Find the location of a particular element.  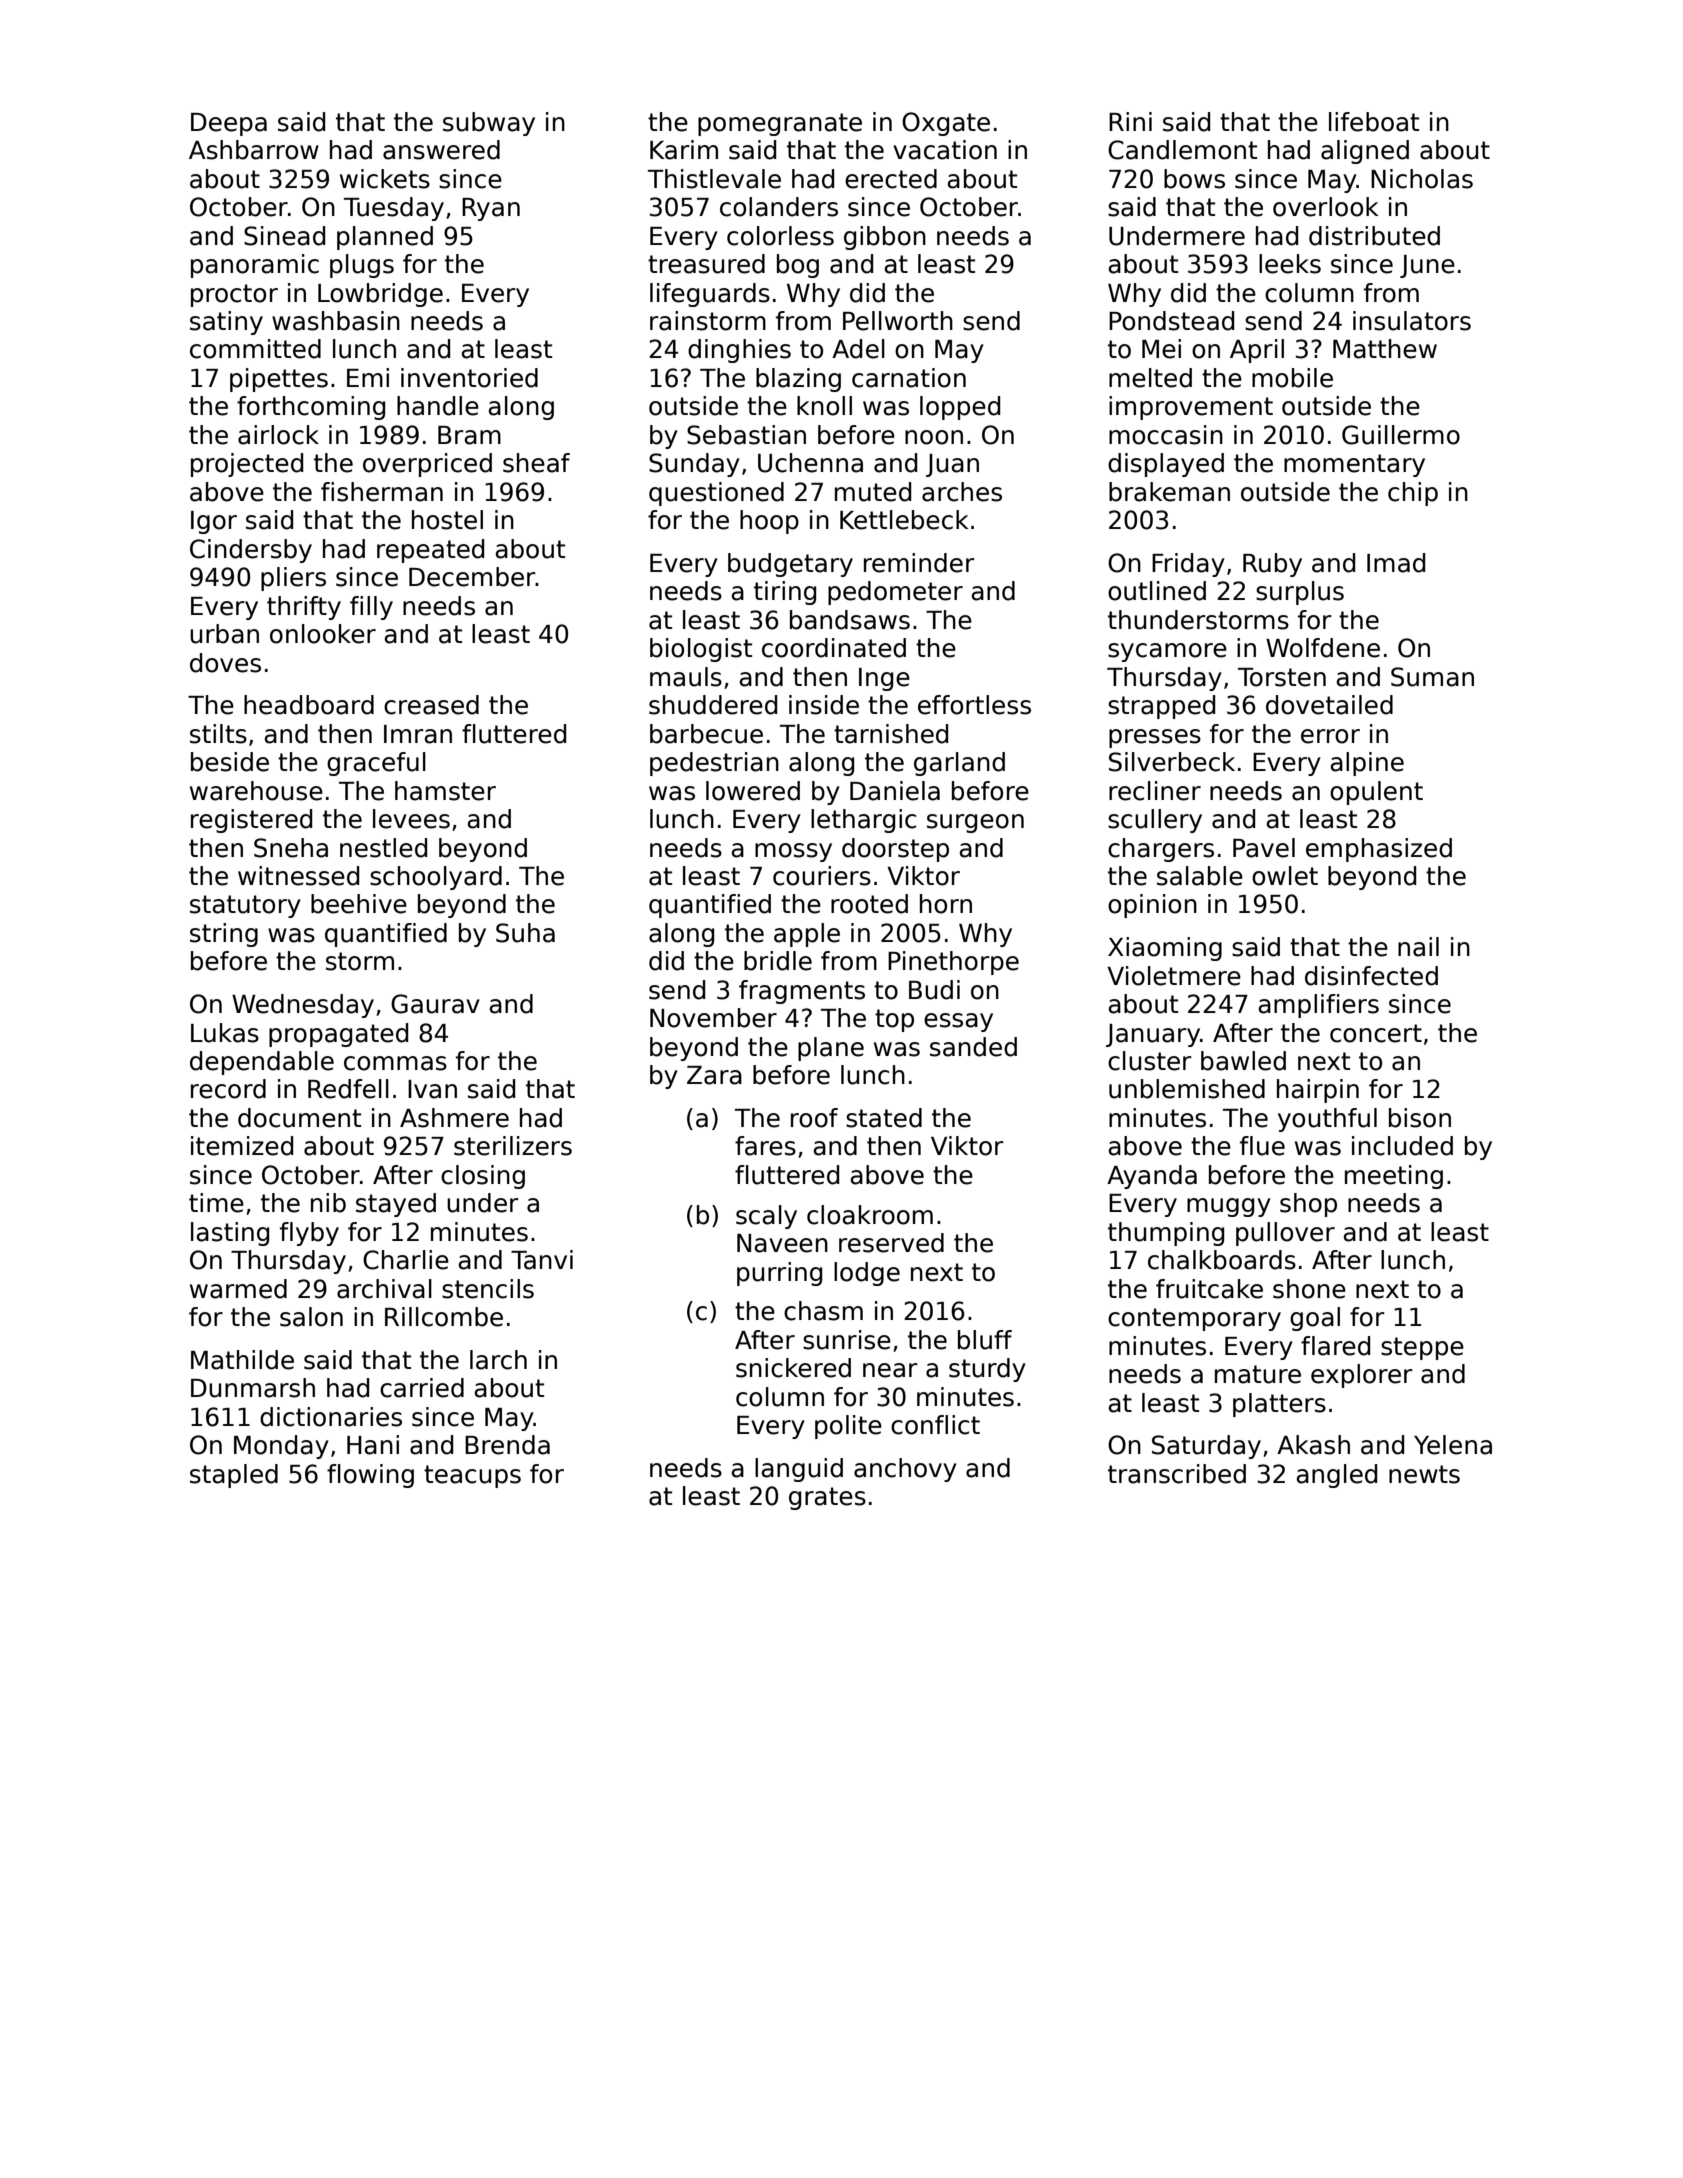

steppe is located at coordinates (1422, 1348).
